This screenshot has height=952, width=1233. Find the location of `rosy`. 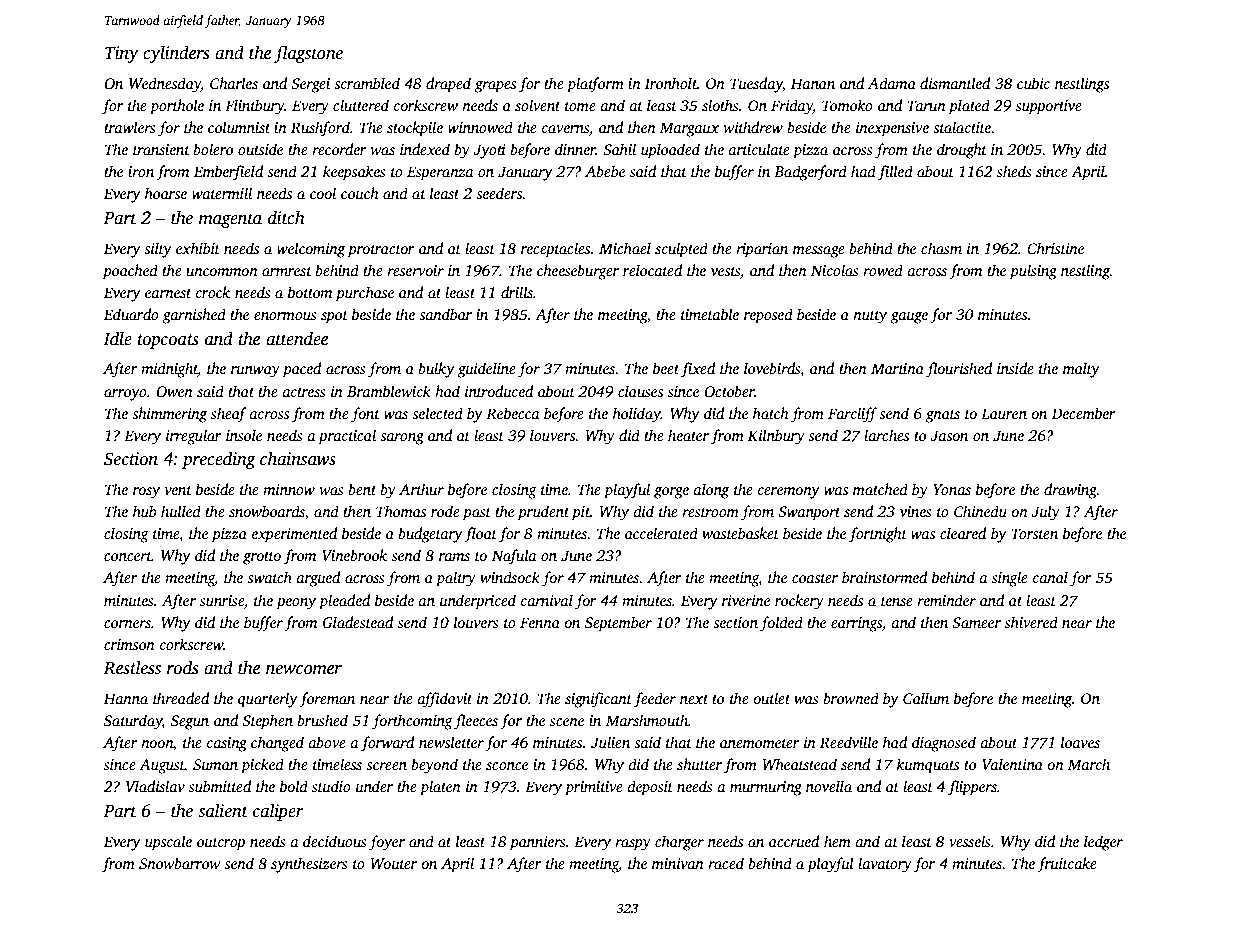

rosy is located at coordinates (146, 493).
